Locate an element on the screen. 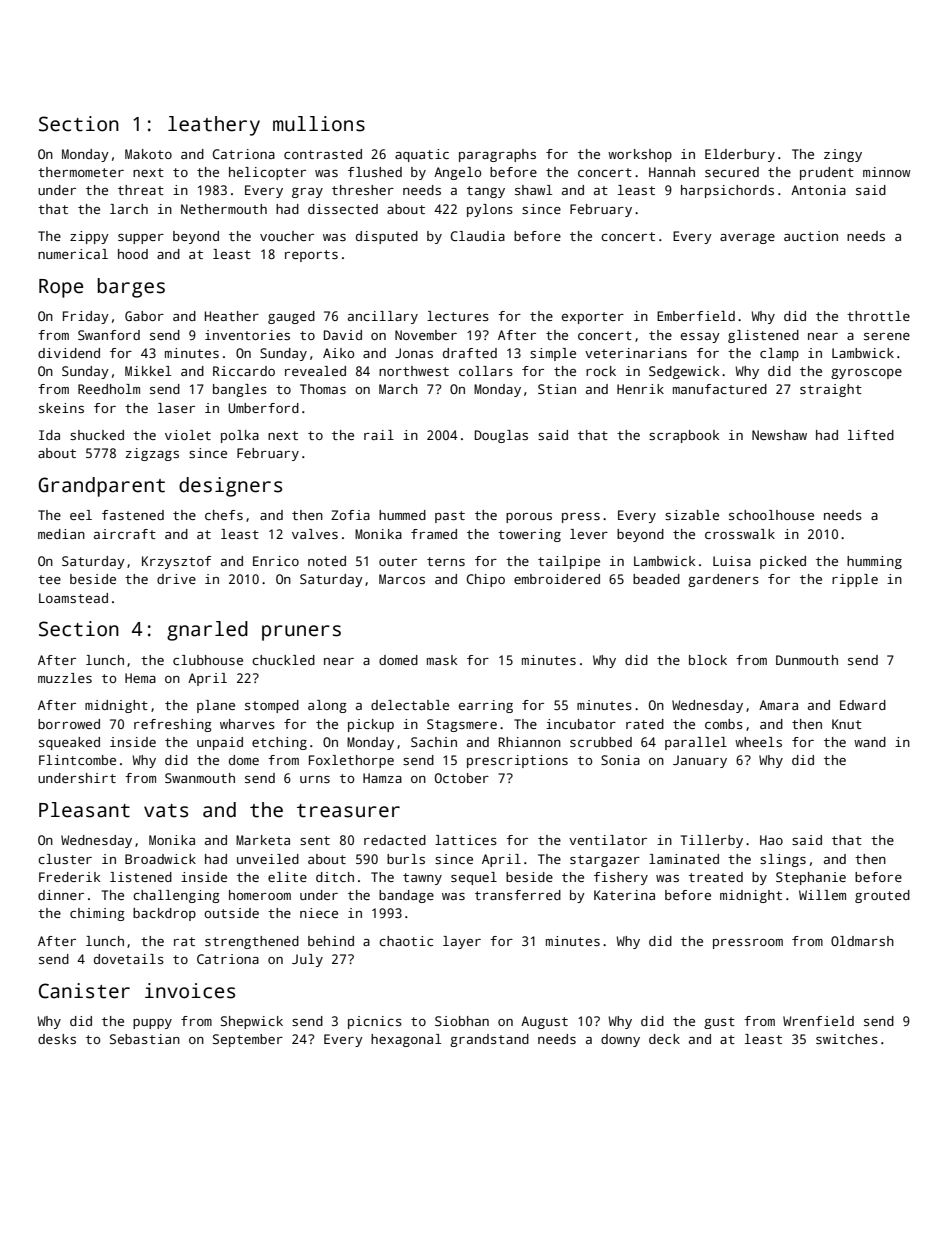 The height and width of the screenshot is (1233, 952). September is located at coordinates (248, 1040).
